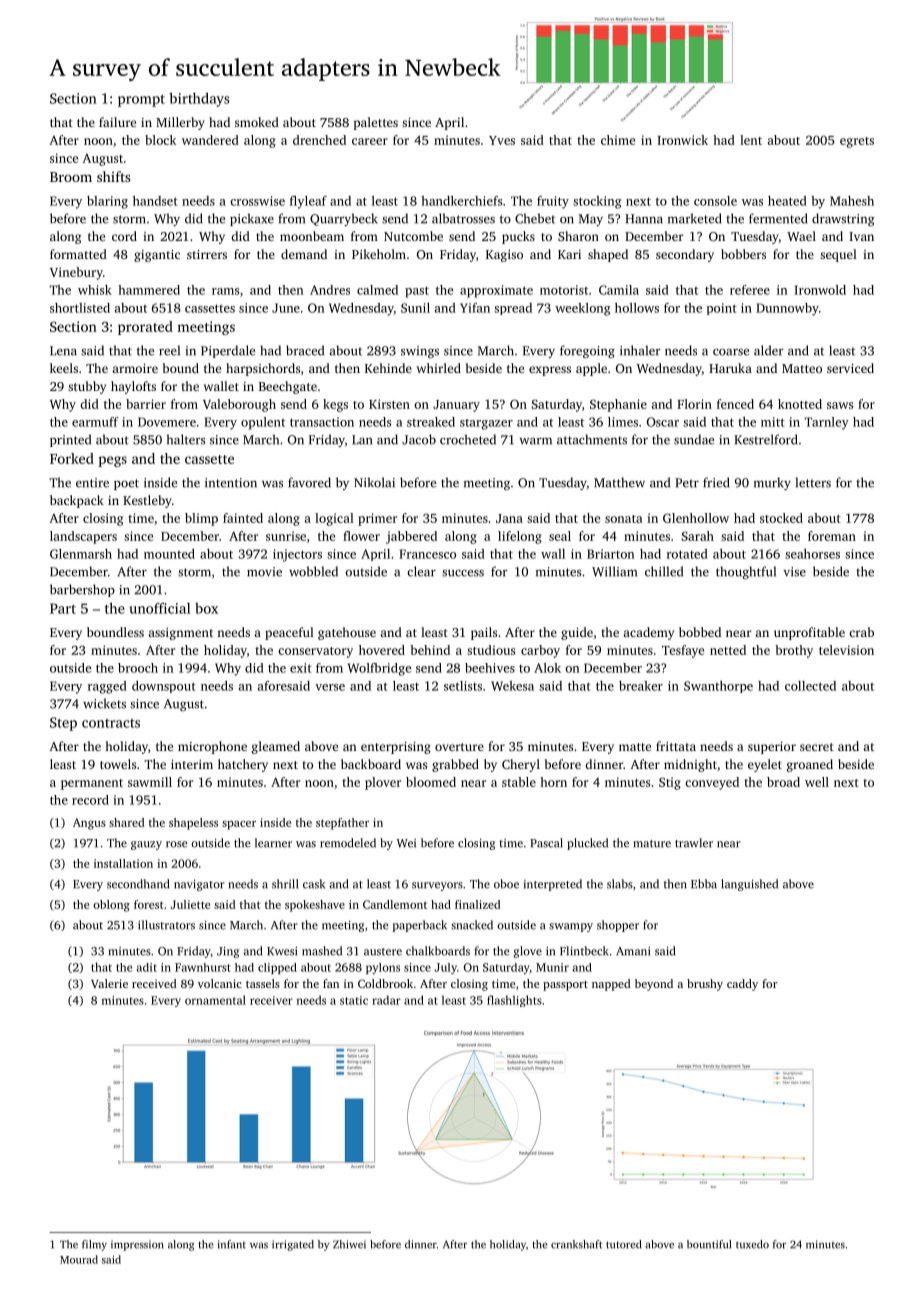  I want to click on palettes, so click(375, 123).
